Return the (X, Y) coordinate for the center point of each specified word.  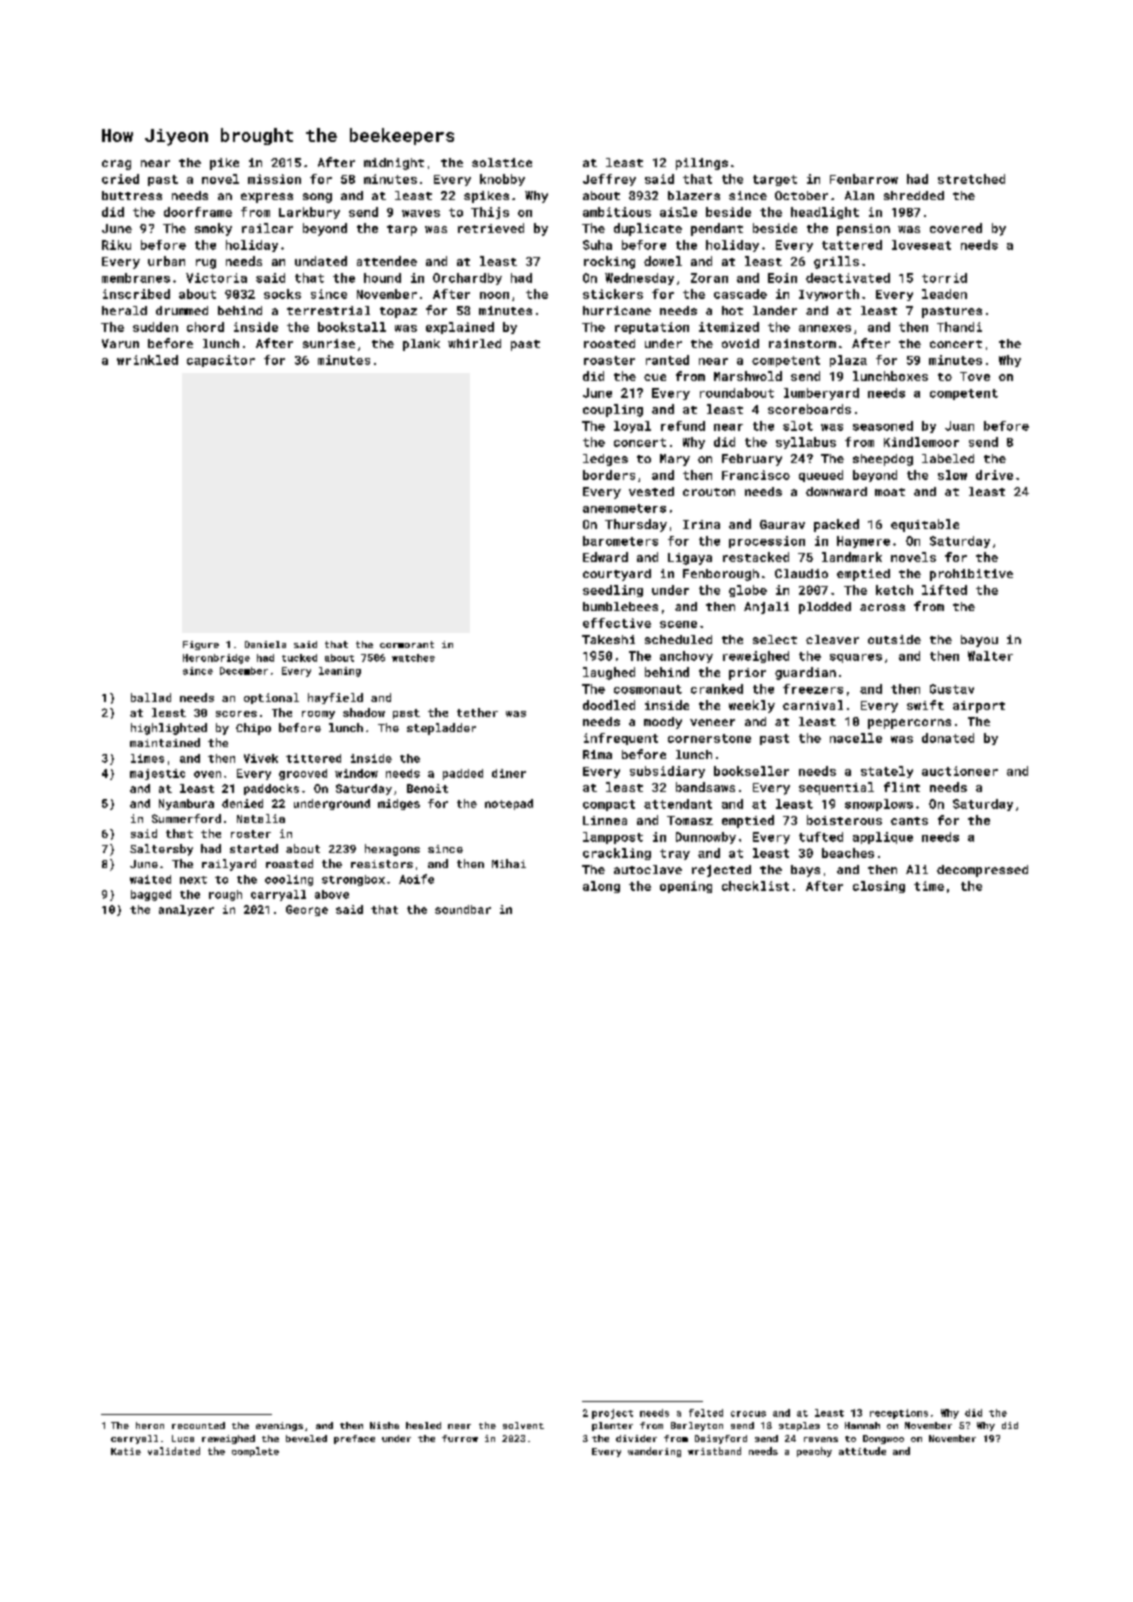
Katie (126, 1451)
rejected (721, 871)
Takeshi (608, 639)
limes (147, 758)
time (929, 886)
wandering (654, 1452)
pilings (702, 164)
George (307, 910)
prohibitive (971, 575)
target (775, 180)
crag (116, 165)
